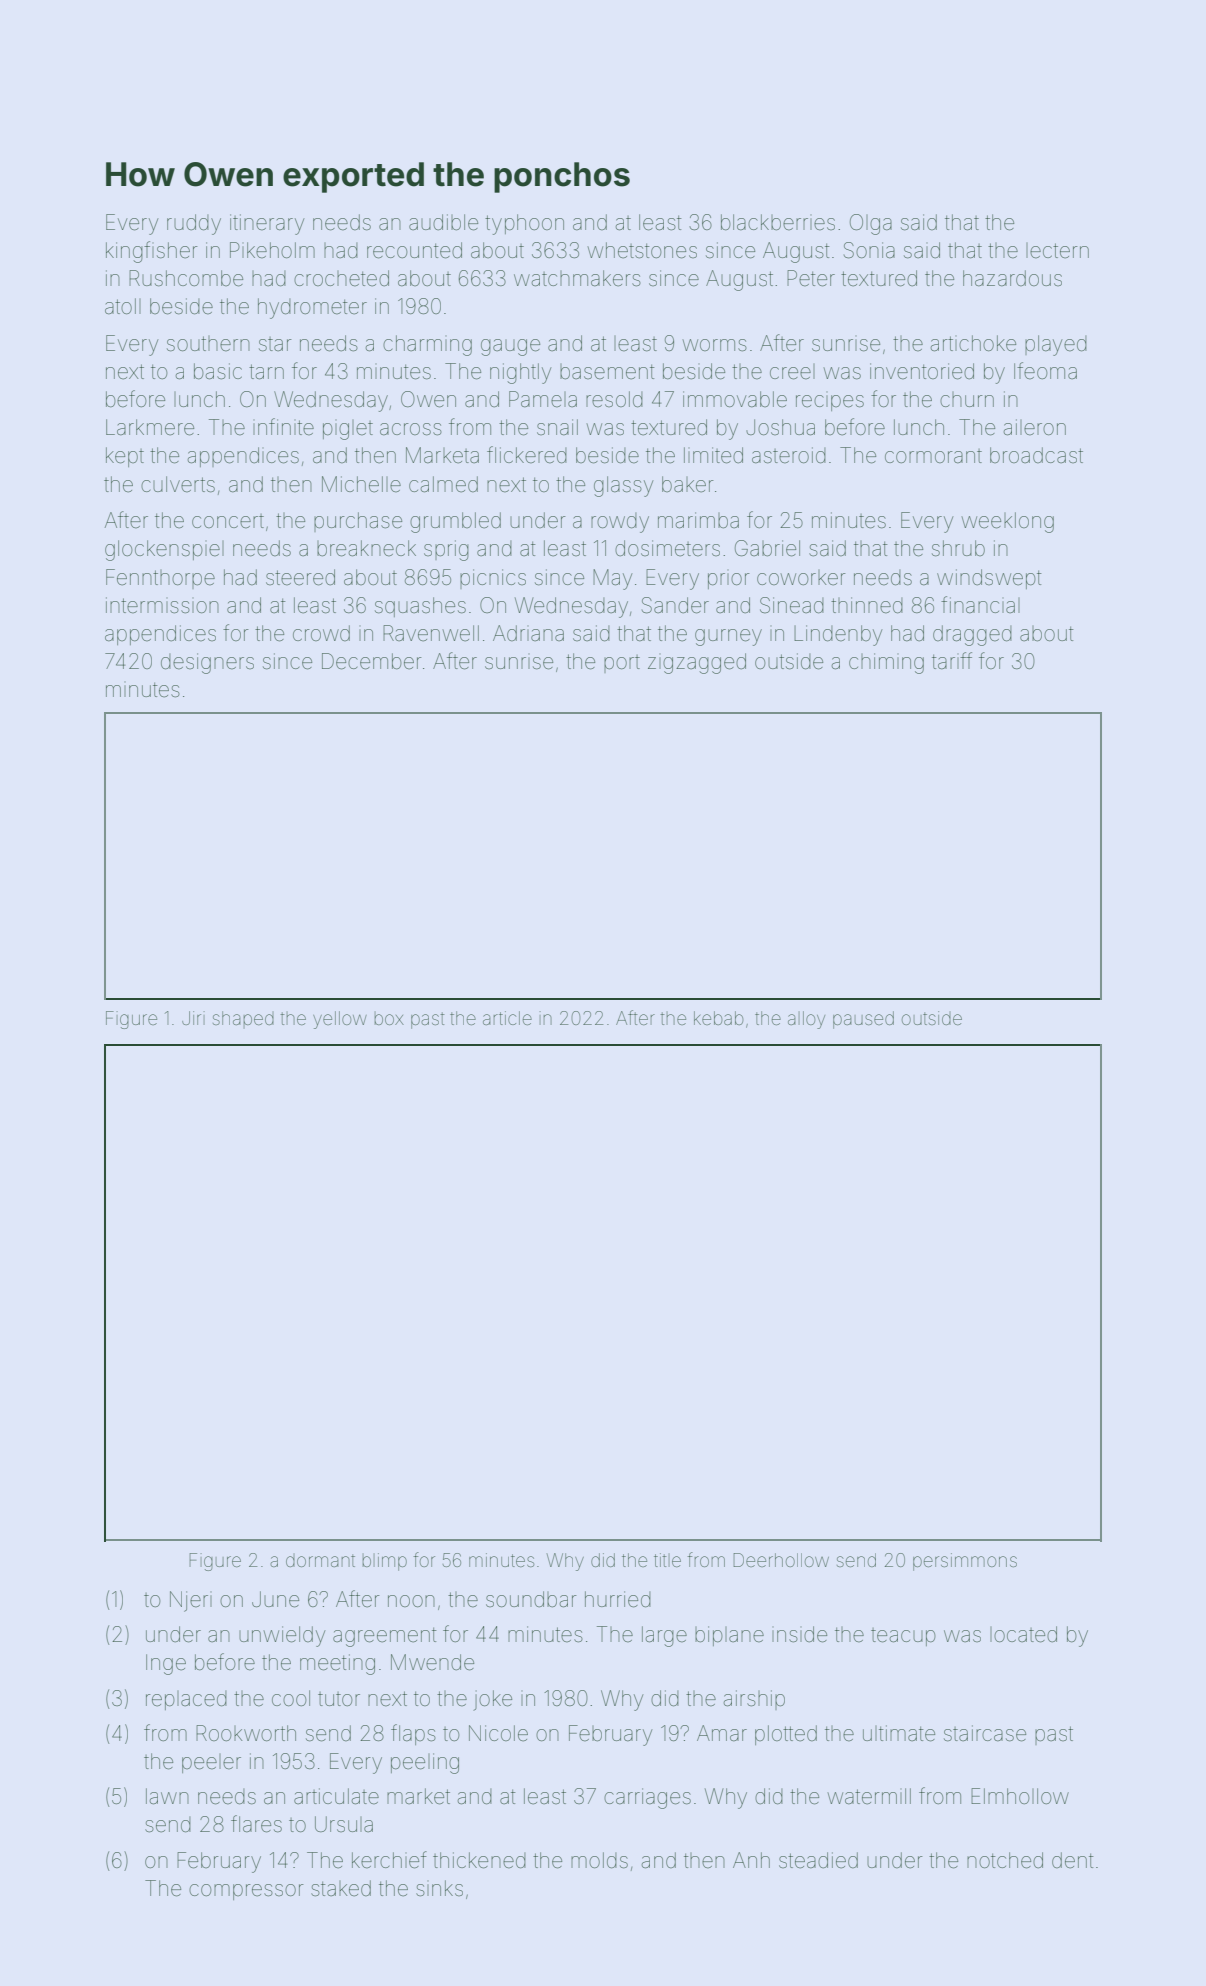  I want to click on Anh, so click(751, 1860).
